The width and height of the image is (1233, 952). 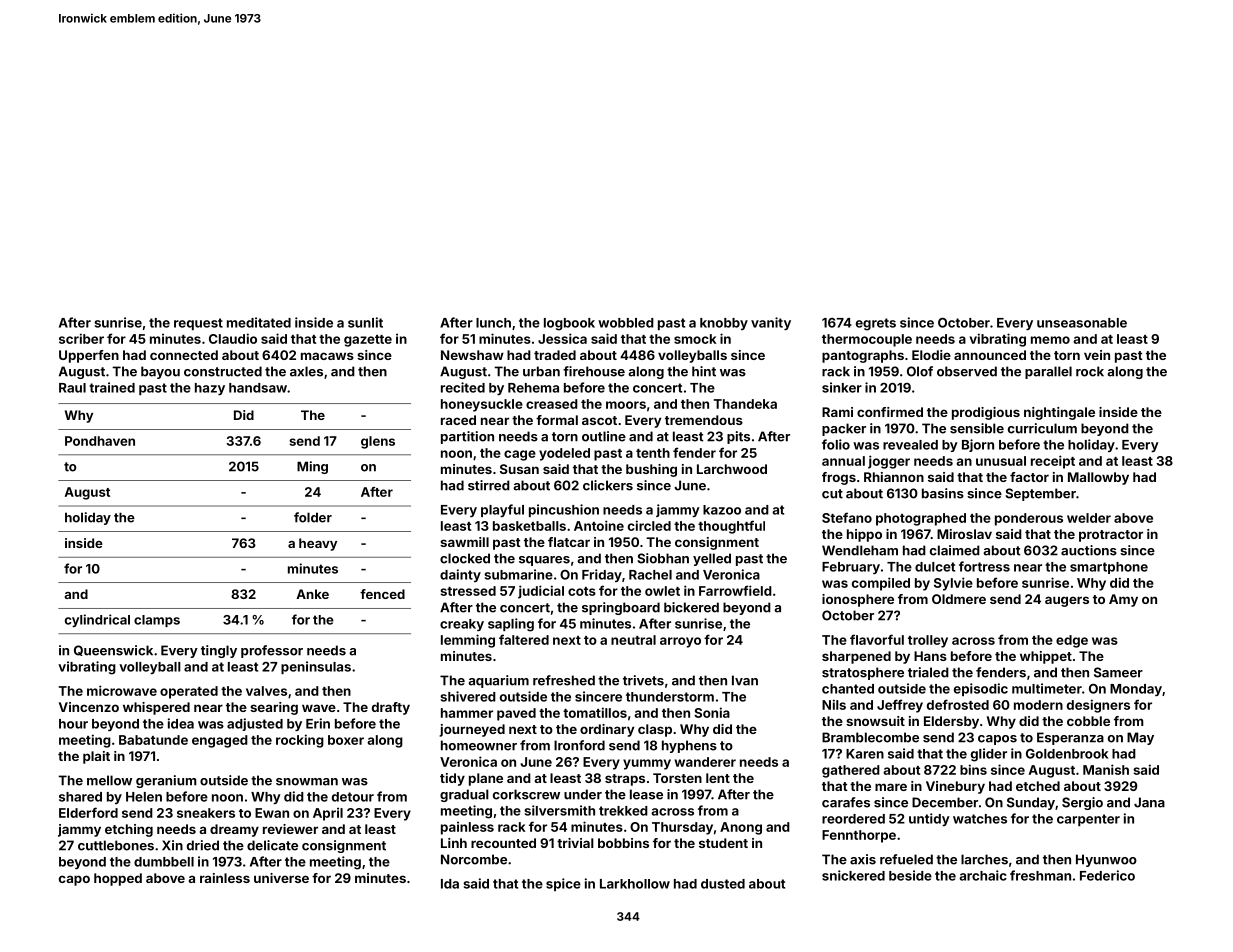 I want to click on refreshed, so click(x=564, y=680).
